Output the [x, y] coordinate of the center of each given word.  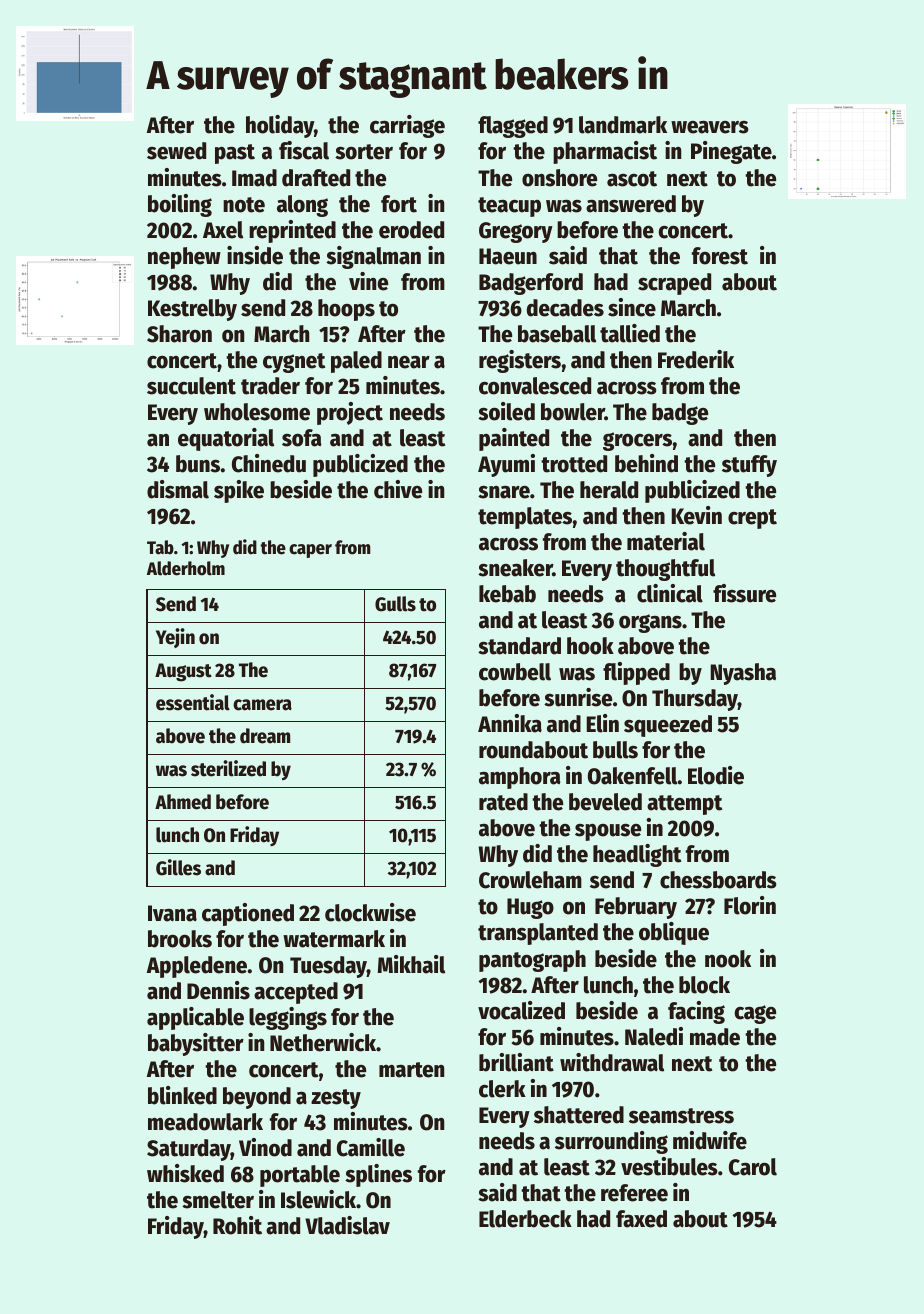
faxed [641, 1219]
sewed [176, 151]
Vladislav [347, 1225]
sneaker [515, 568]
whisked [185, 1173]
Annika [510, 723]
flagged [513, 127]
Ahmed [183, 802]
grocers [637, 441]
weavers [710, 127]
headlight [637, 855]
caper [310, 551]
